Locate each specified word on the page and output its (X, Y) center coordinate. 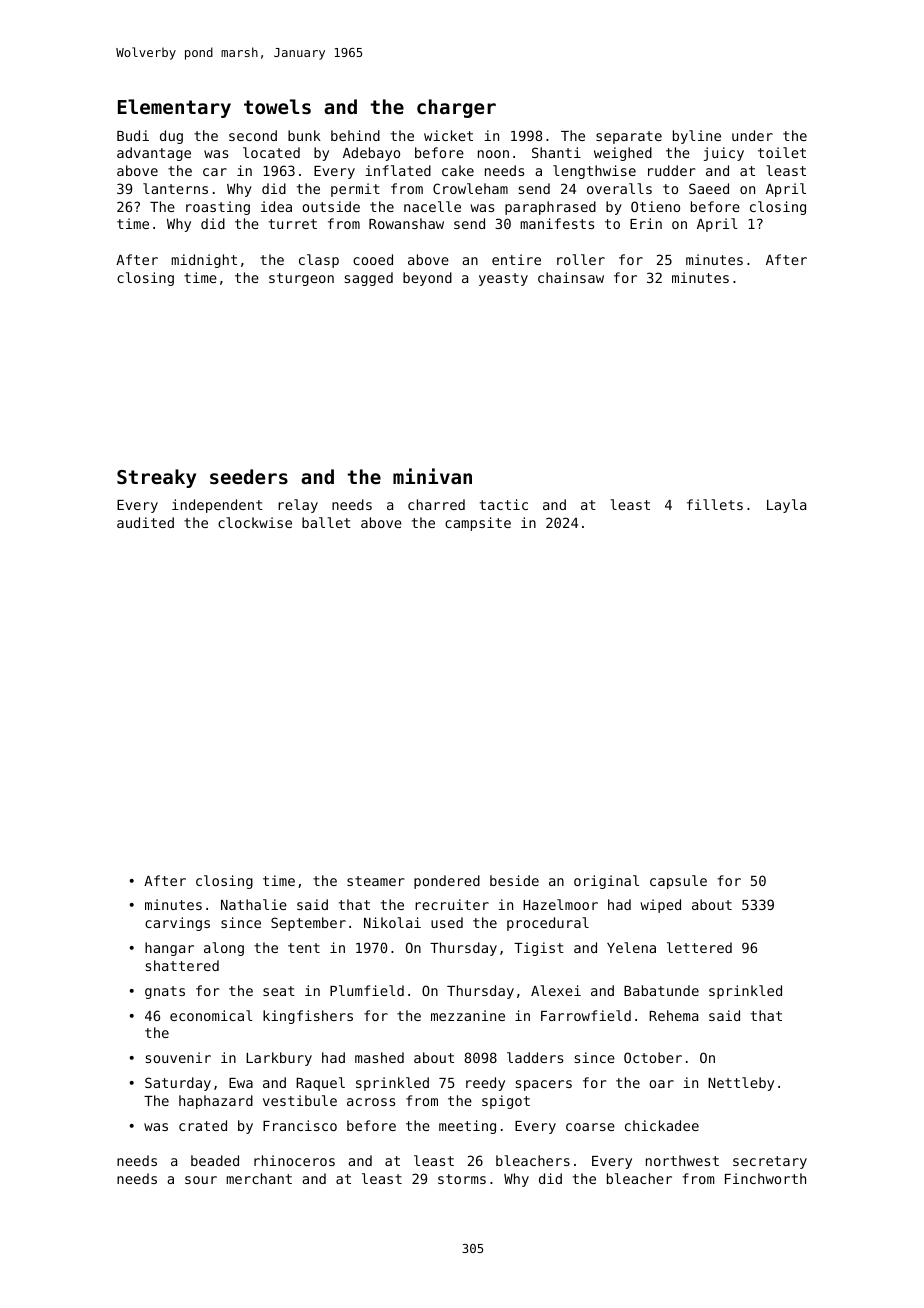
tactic (504, 504)
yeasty (503, 279)
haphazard (216, 1102)
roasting (218, 208)
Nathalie (254, 904)
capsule (678, 882)
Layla (786, 506)
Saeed (709, 188)
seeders (249, 476)
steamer (376, 881)
